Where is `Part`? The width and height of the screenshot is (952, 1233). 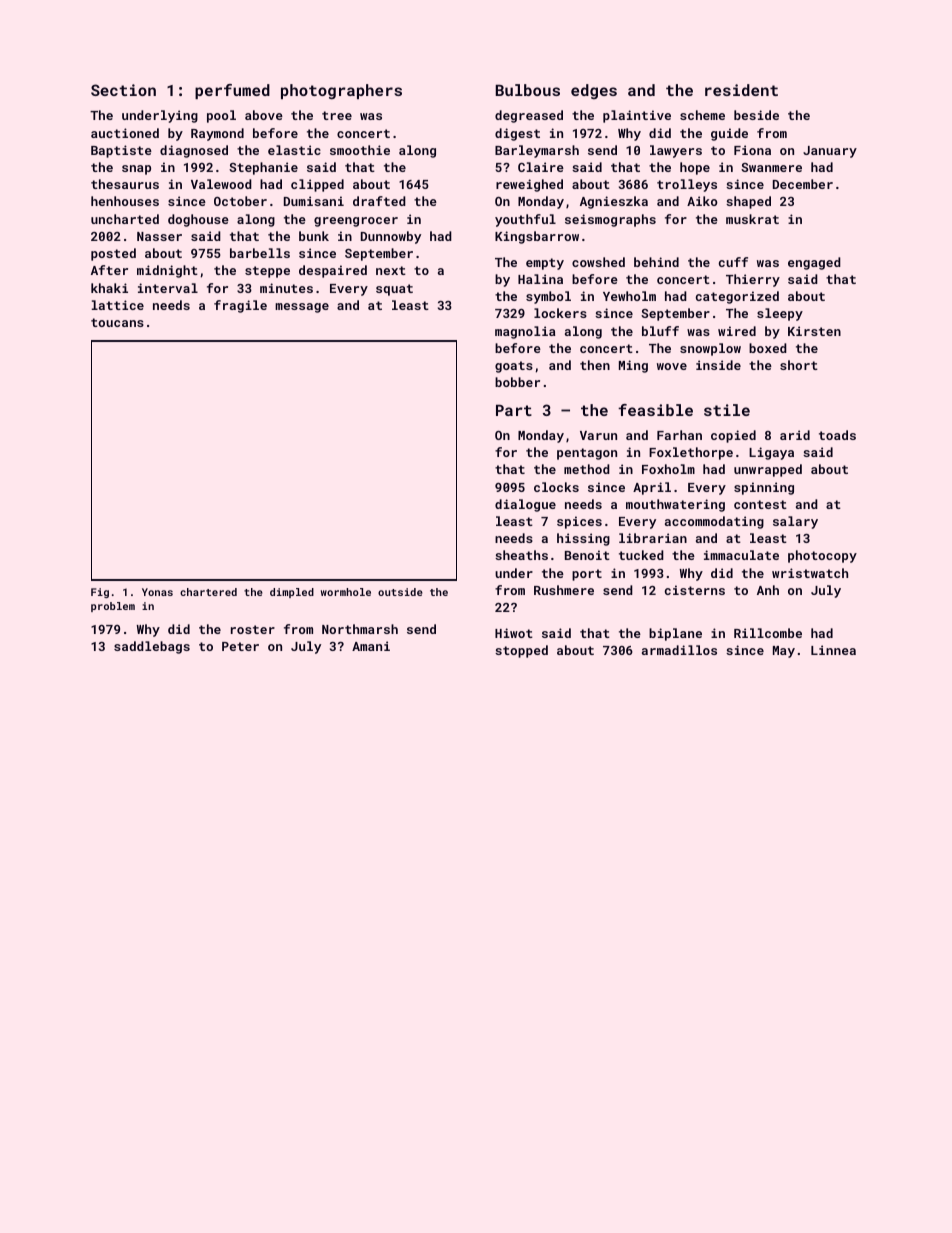 Part is located at coordinates (514, 410).
